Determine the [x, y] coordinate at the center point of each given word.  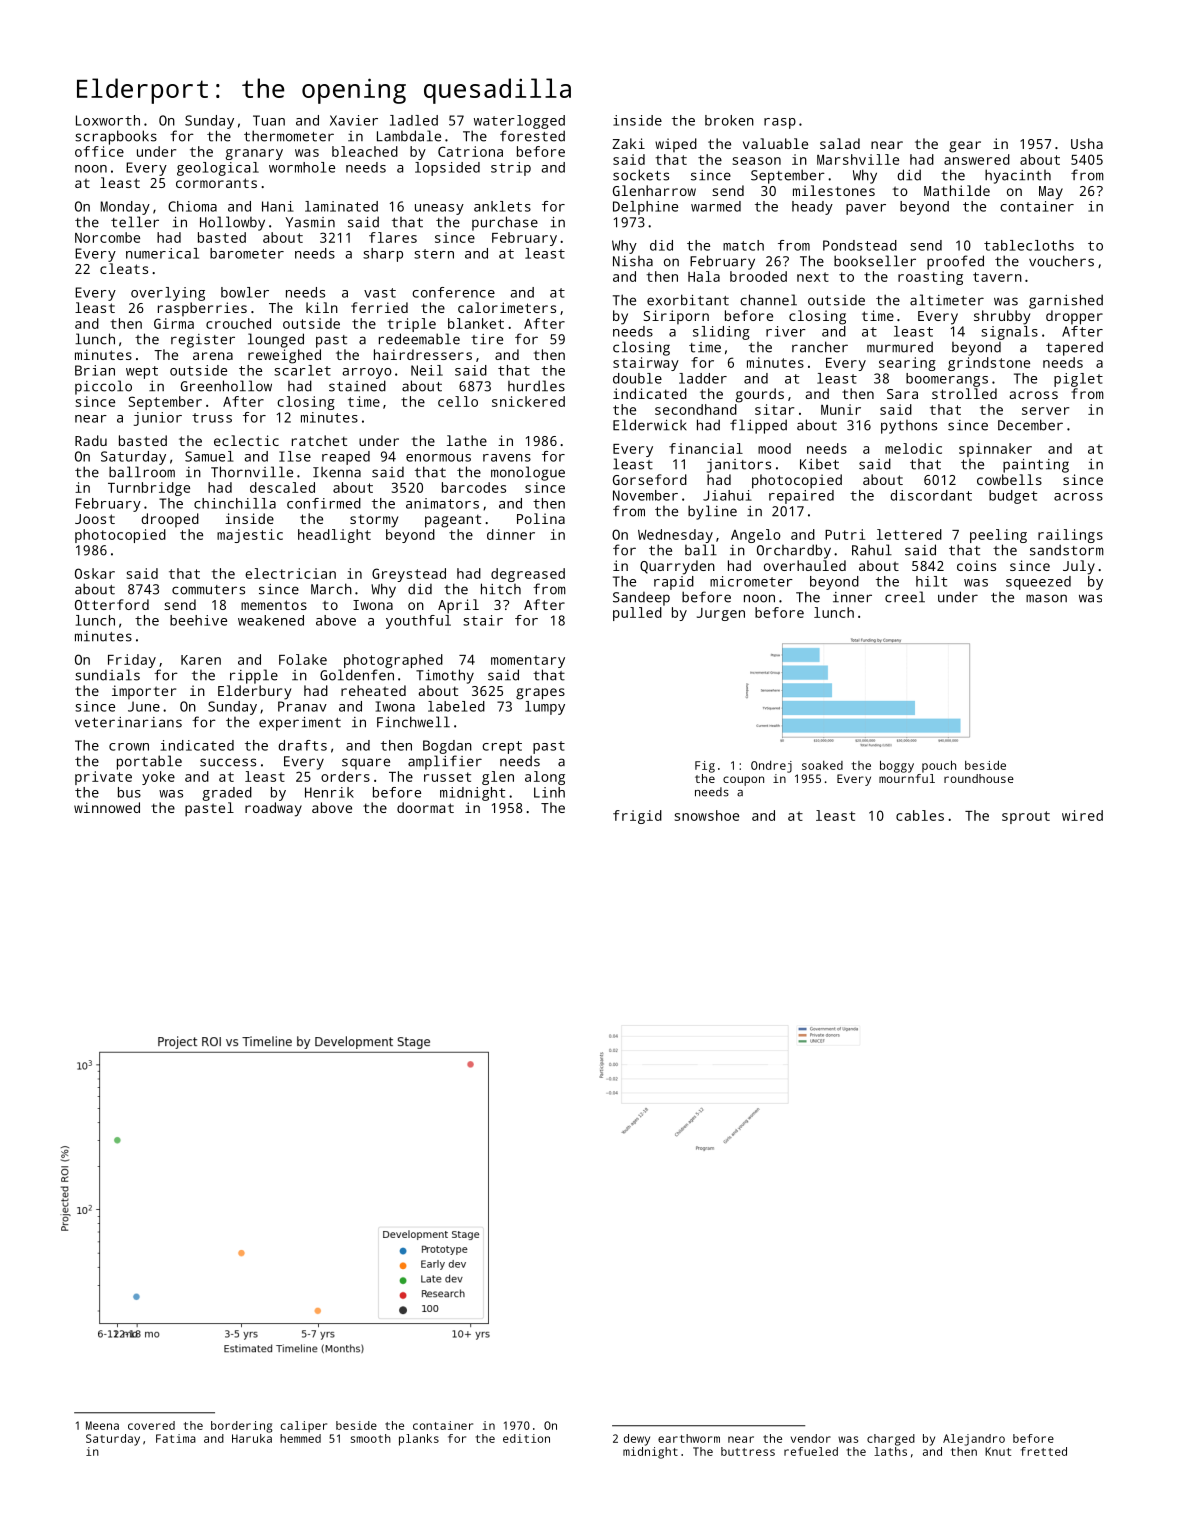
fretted [1044, 1451]
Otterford [112, 604]
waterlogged [519, 122]
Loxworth [108, 120]
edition [526, 1438]
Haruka [252, 1438]
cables [920, 815]
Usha [1087, 143]
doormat [425, 807]
